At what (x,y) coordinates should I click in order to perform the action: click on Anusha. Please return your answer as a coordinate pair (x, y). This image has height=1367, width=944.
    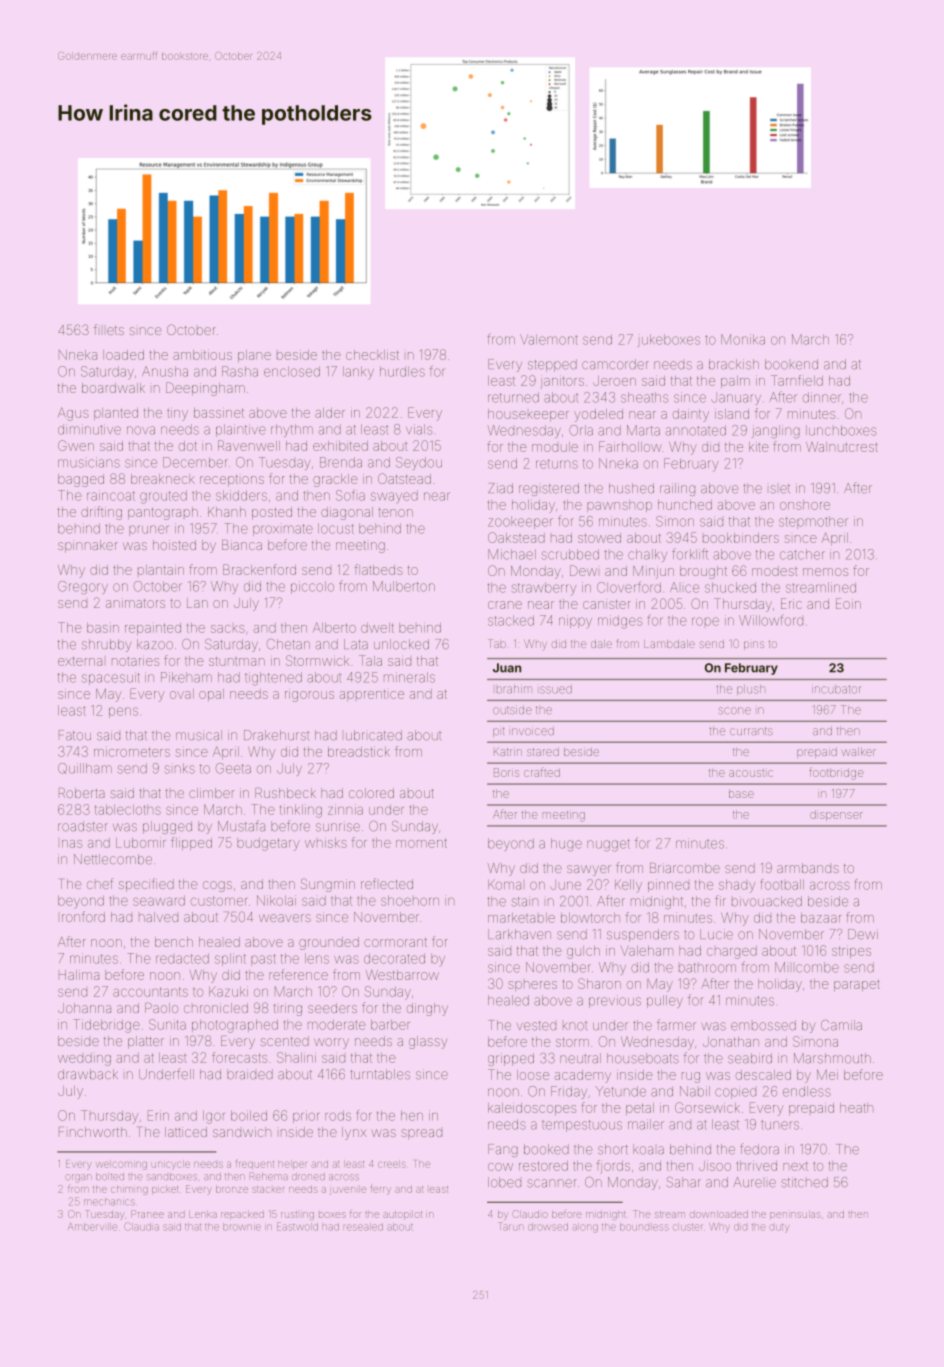
    Looking at the image, I should click on (165, 371).
